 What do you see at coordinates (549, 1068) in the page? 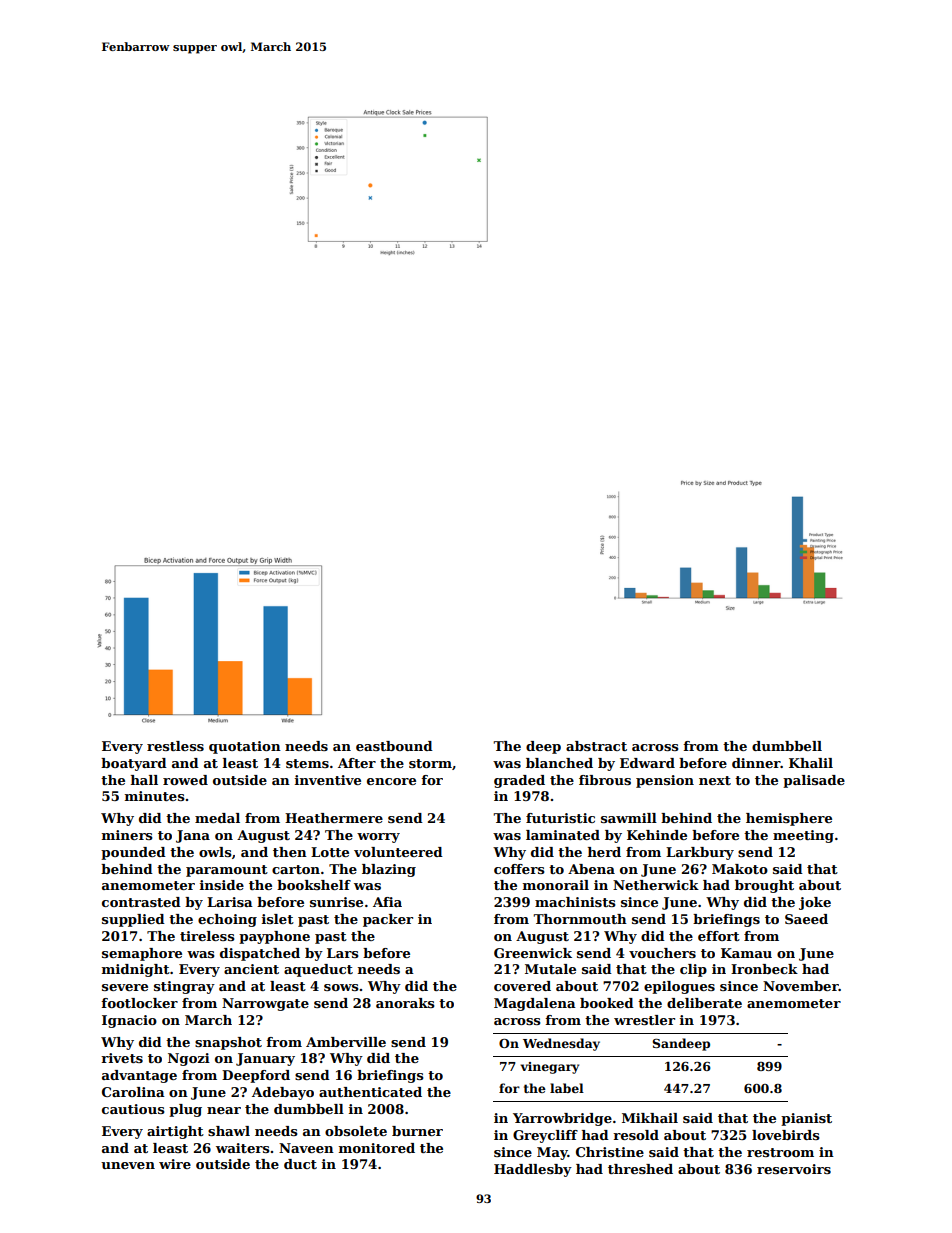
I see `vinegary` at bounding box center [549, 1068].
